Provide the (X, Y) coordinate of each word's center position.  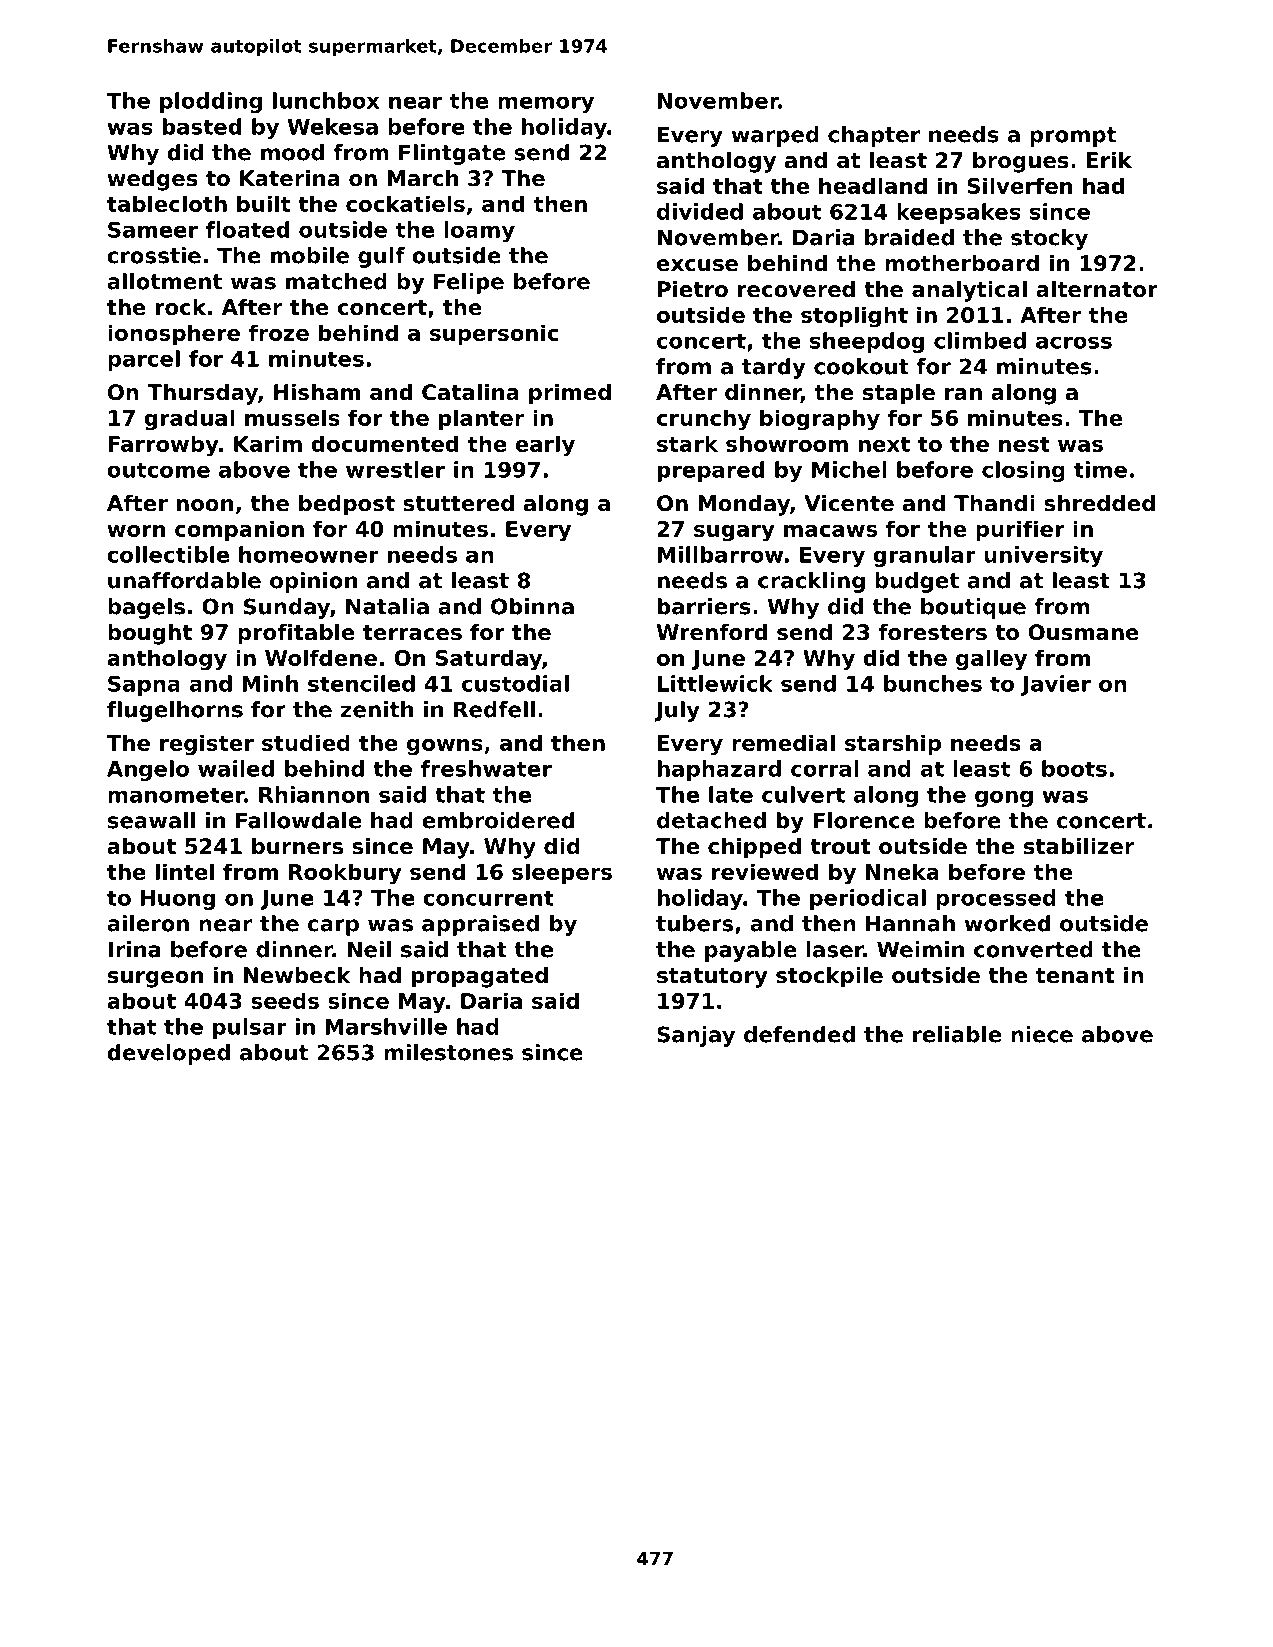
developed (168, 1054)
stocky (1049, 239)
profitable (296, 634)
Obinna (532, 606)
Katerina (290, 178)
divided (700, 211)
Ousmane (1083, 632)
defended (799, 1034)
